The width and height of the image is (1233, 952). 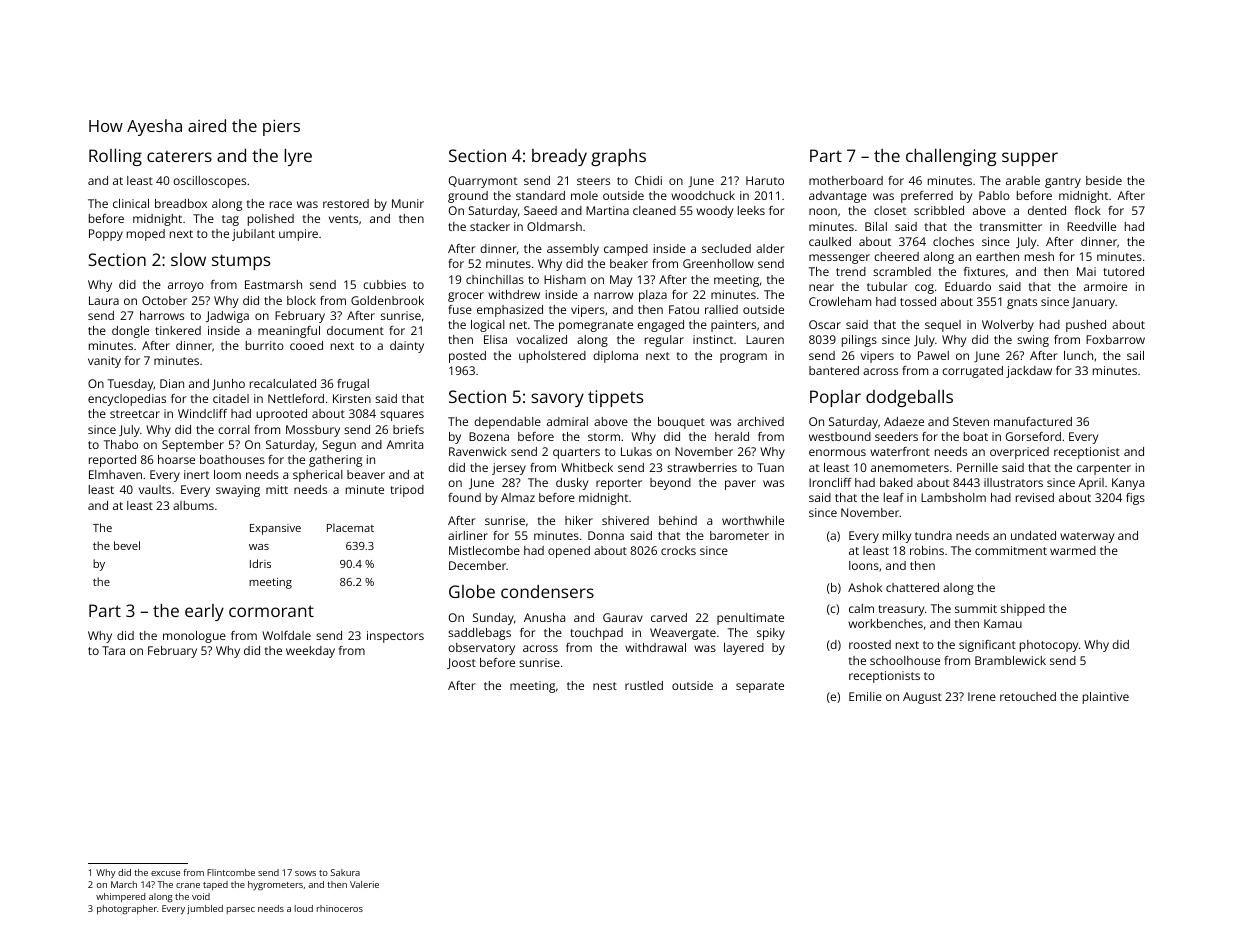 What do you see at coordinates (605, 686) in the image?
I see `nest` at bounding box center [605, 686].
